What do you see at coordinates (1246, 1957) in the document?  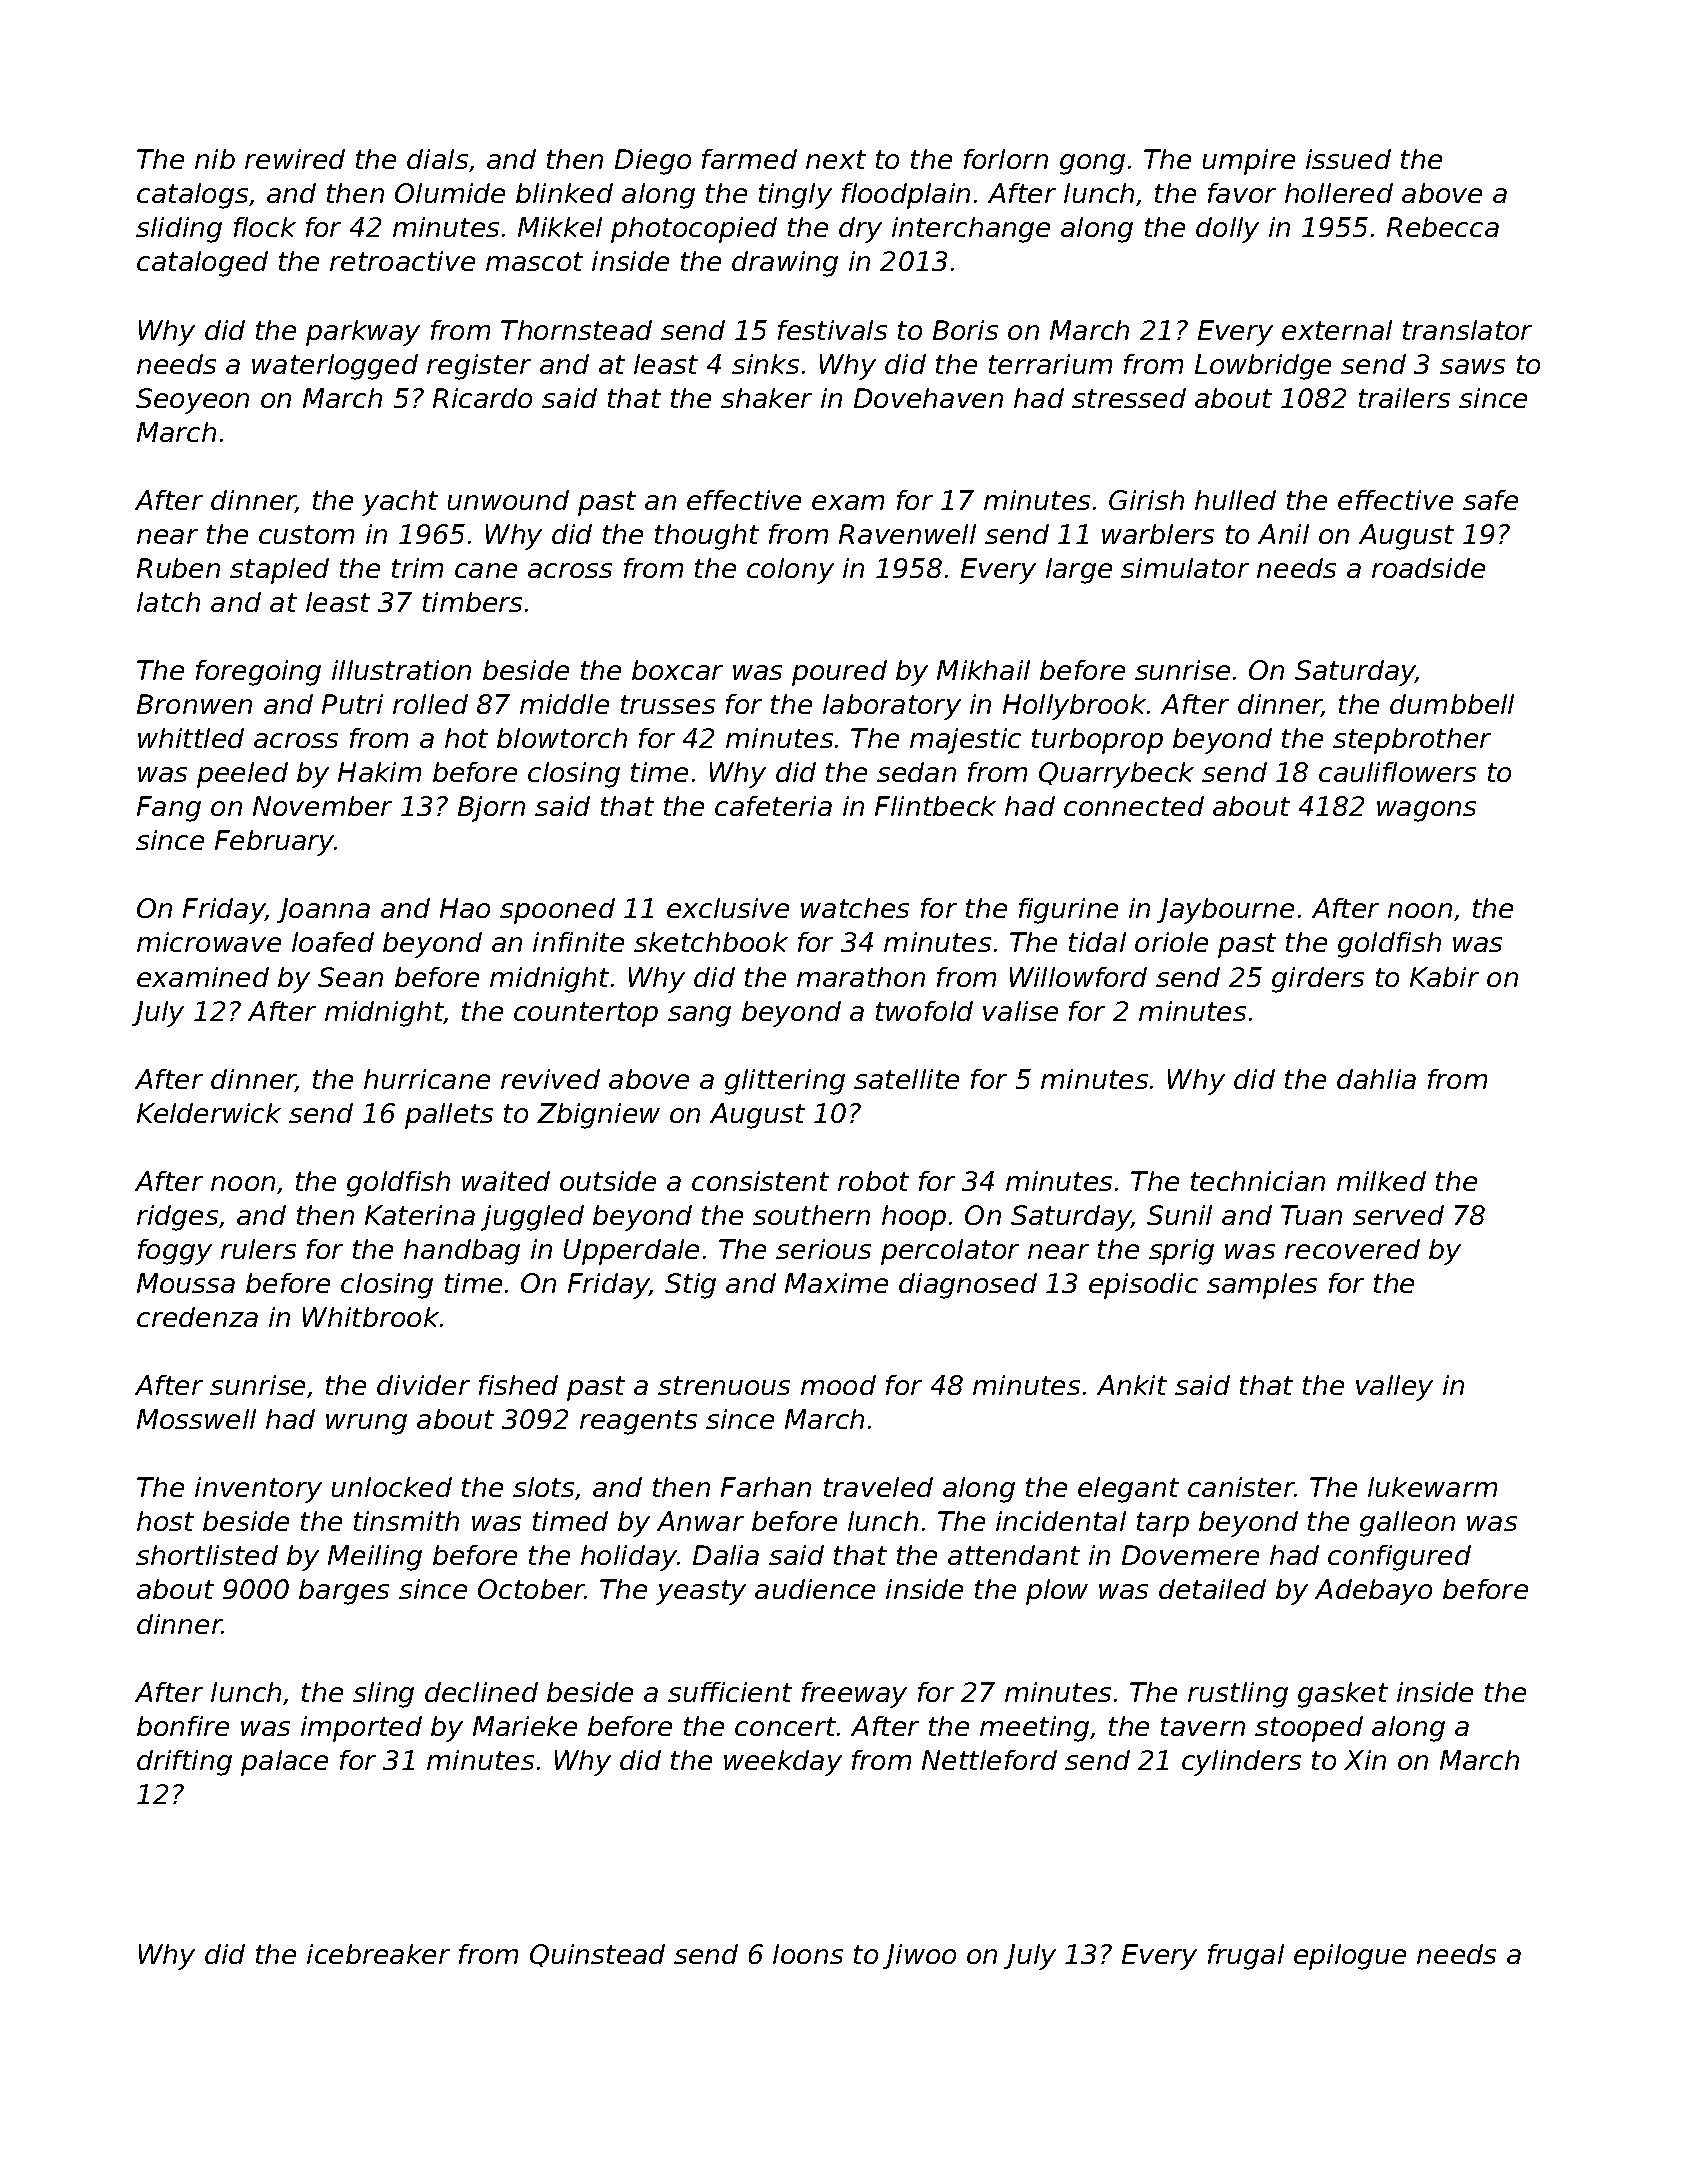 I see `frugal` at bounding box center [1246, 1957].
